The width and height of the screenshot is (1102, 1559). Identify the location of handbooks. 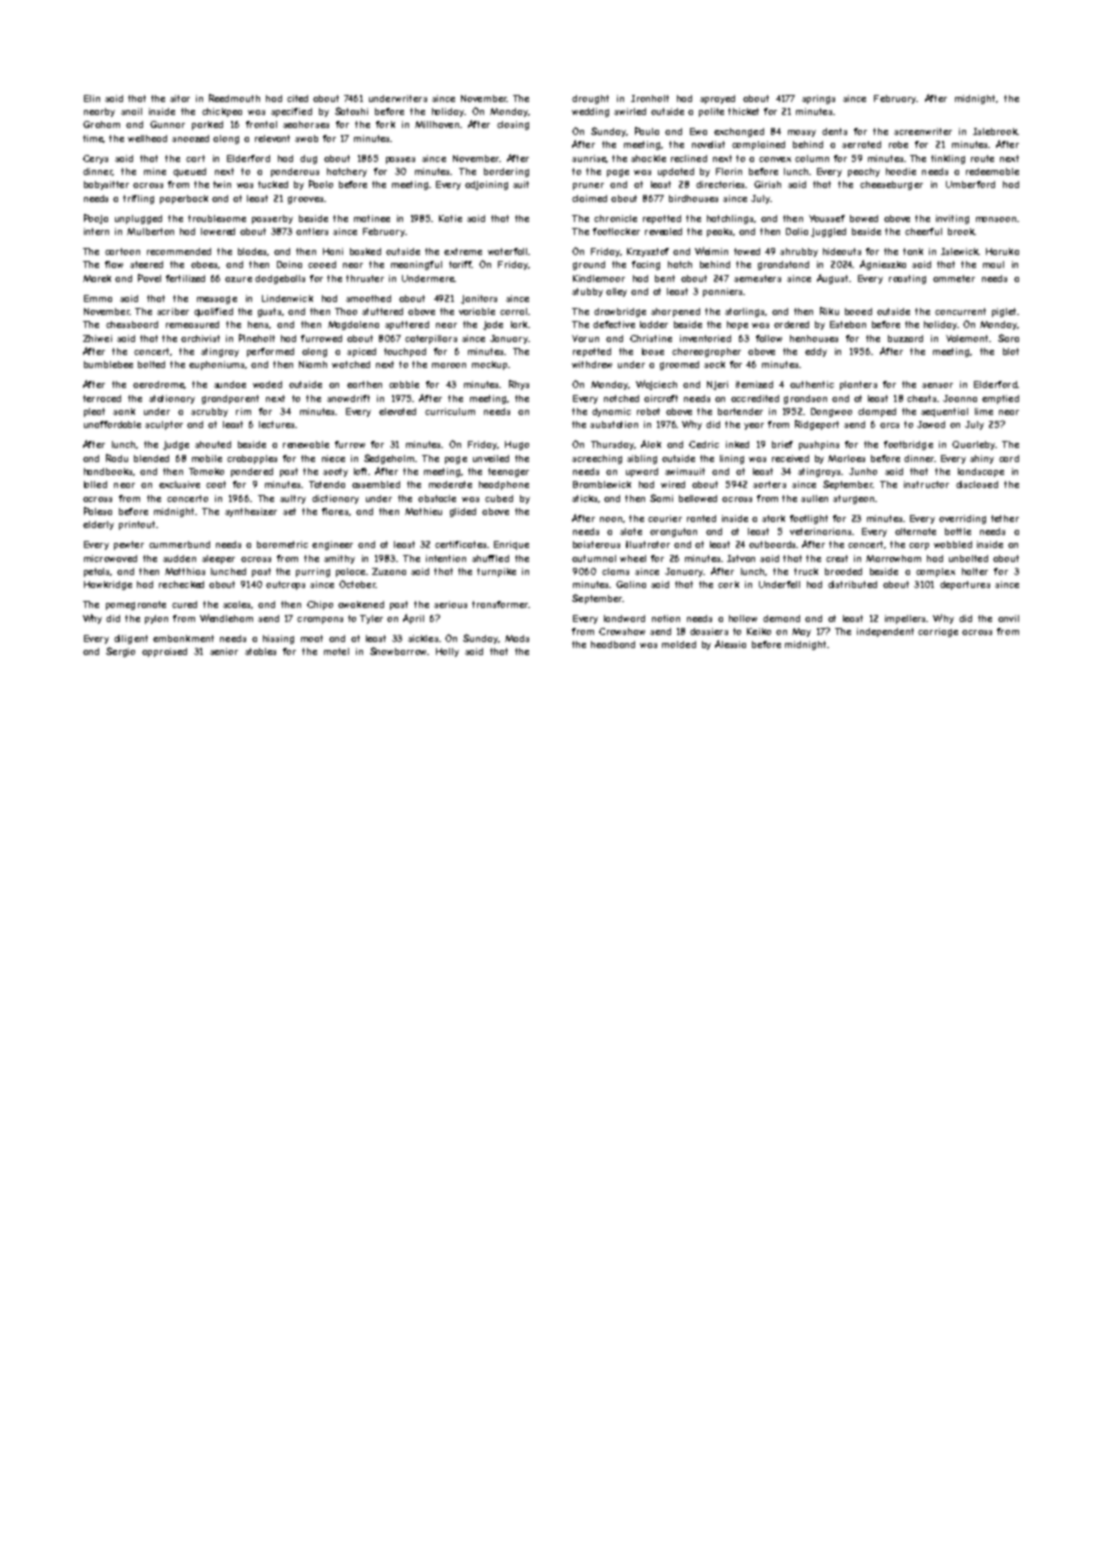
(108, 471).
